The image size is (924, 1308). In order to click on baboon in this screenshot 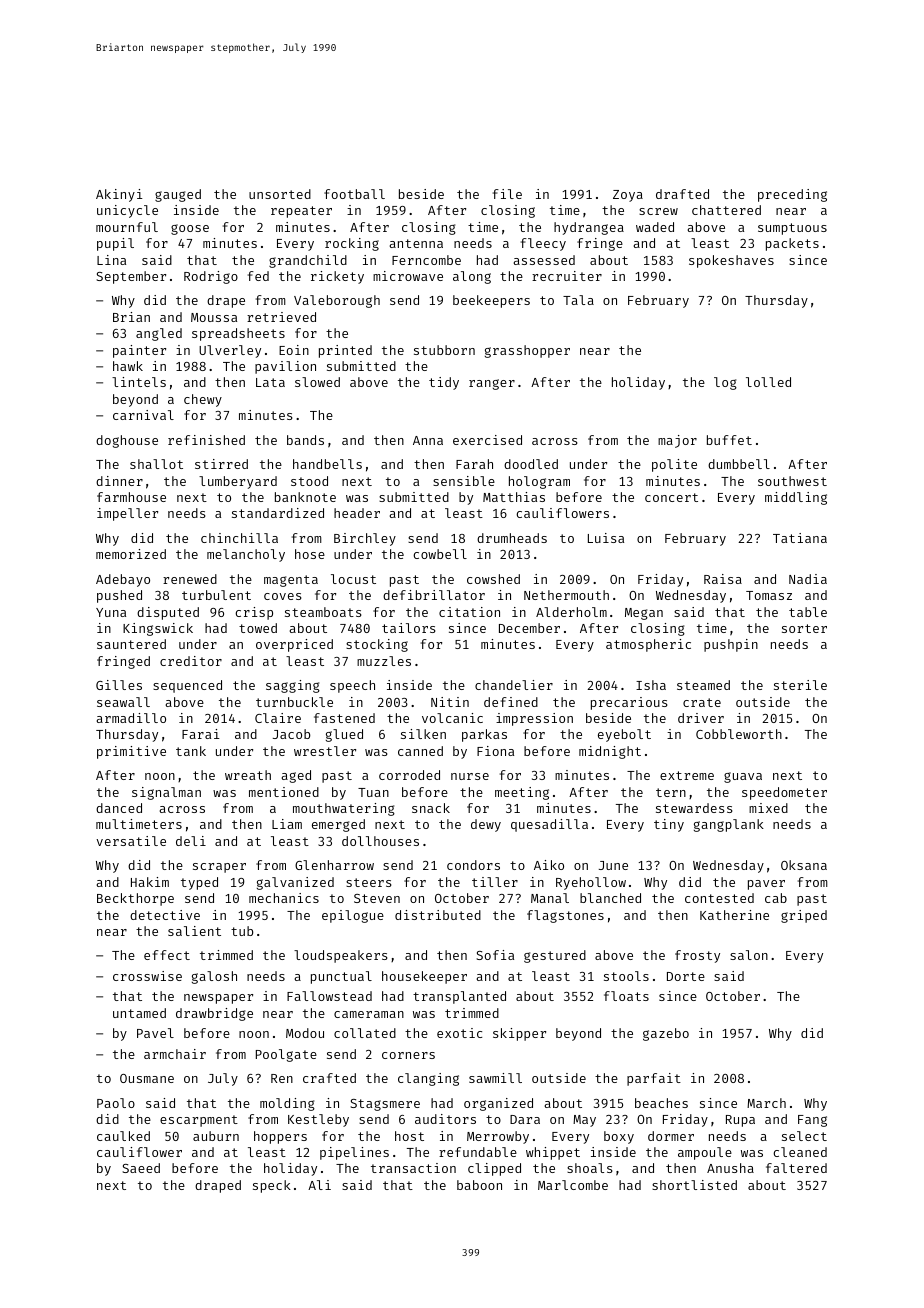, I will do `click(479, 1185)`.
